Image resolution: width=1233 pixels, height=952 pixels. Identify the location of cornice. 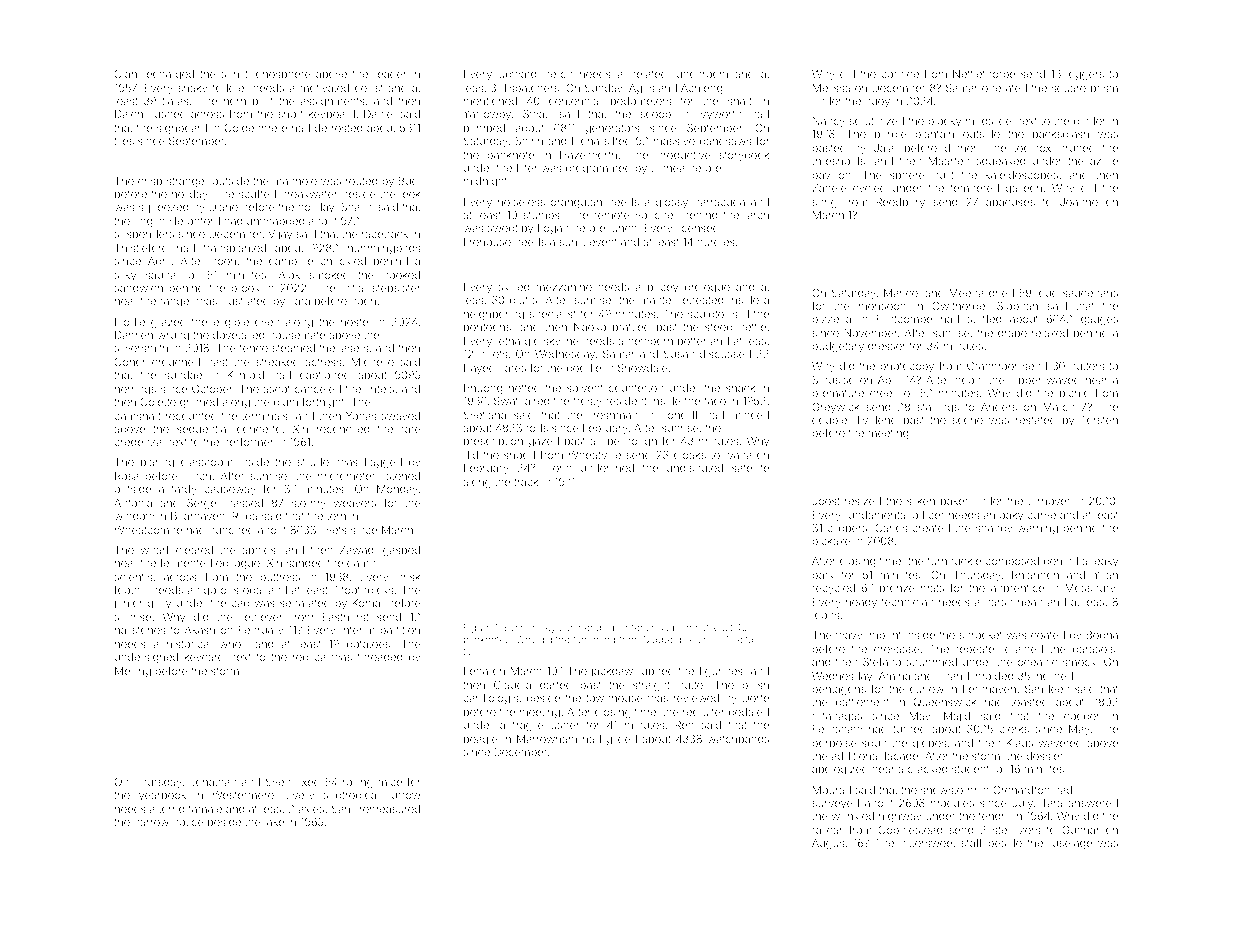
(900, 74).
